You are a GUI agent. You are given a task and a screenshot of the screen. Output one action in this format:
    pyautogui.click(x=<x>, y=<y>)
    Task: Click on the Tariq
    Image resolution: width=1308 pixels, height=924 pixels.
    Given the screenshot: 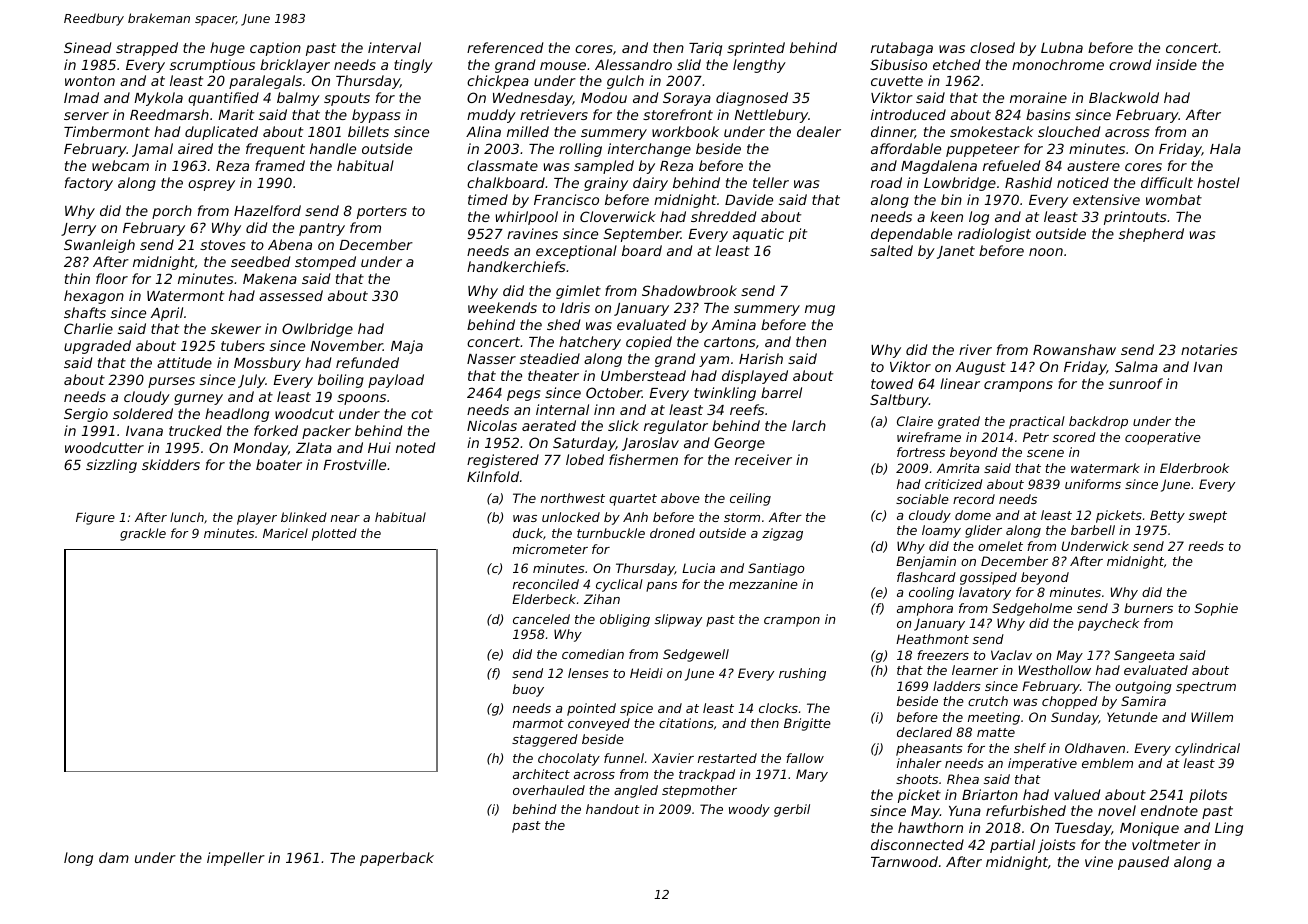 What is the action you would take?
    pyautogui.click(x=705, y=49)
